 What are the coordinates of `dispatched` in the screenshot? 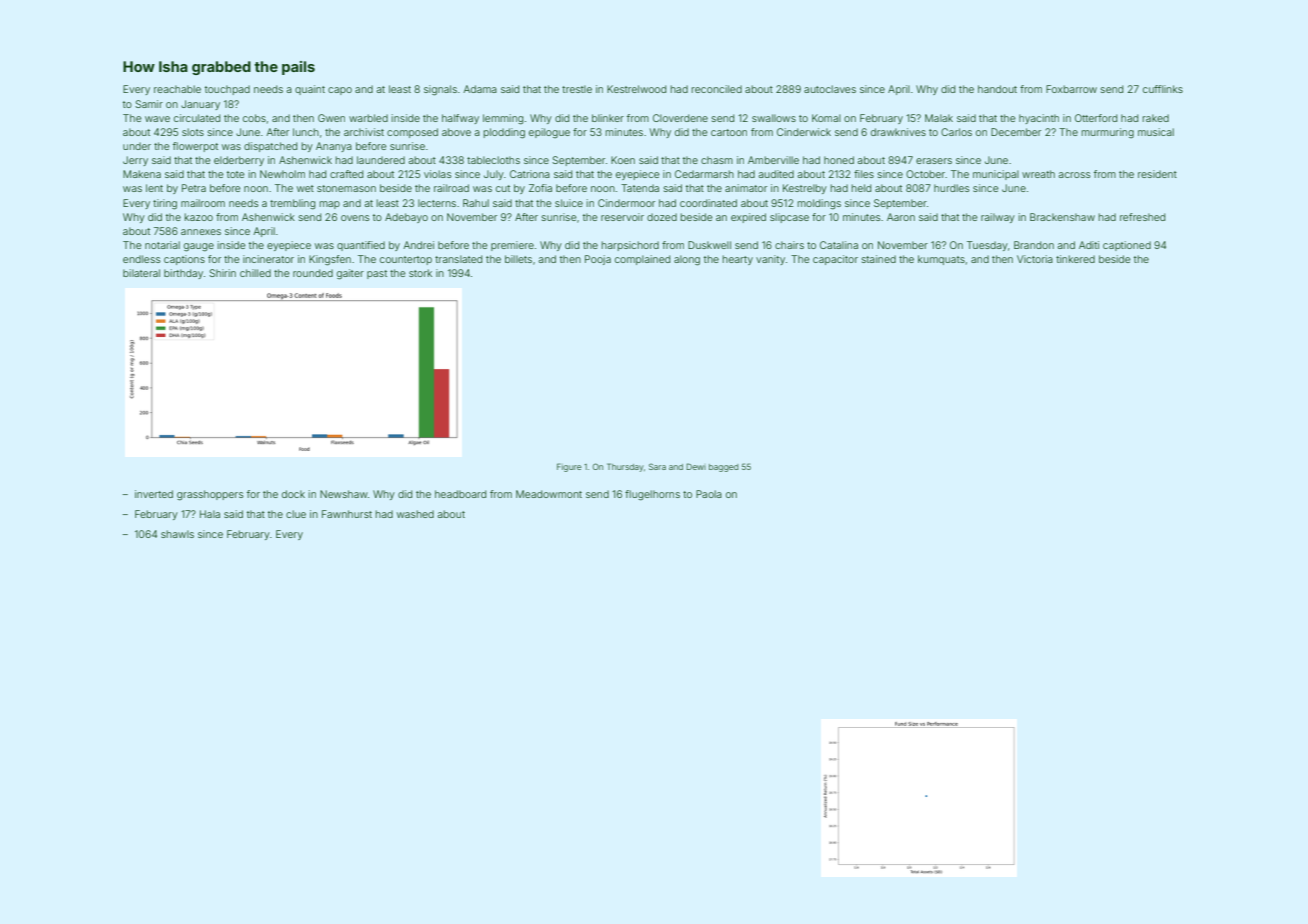 It's located at (270, 147).
